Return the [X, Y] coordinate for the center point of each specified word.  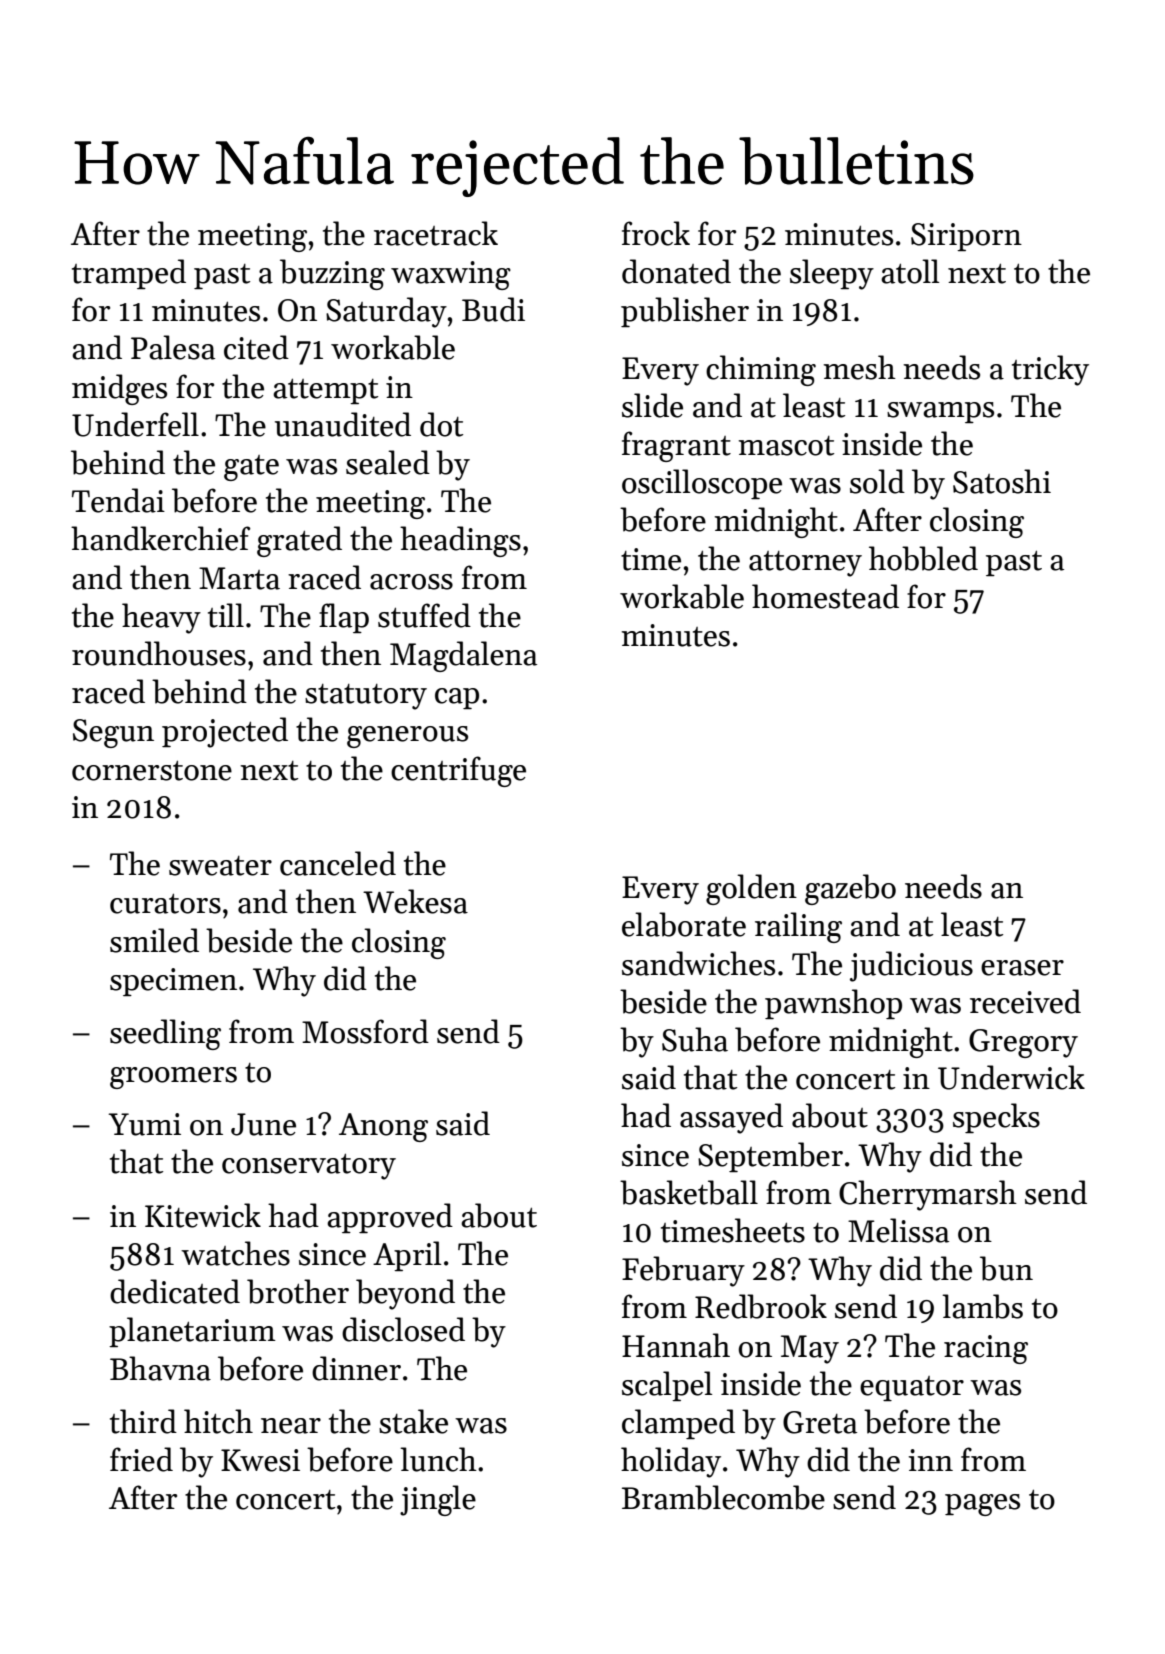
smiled [154, 940]
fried [141, 1459]
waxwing [451, 275]
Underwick [1011, 1077]
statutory [366, 697]
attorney [805, 564]
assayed [731, 1118]
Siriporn [966, 237]
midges [119, 389]
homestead [825, 596]
